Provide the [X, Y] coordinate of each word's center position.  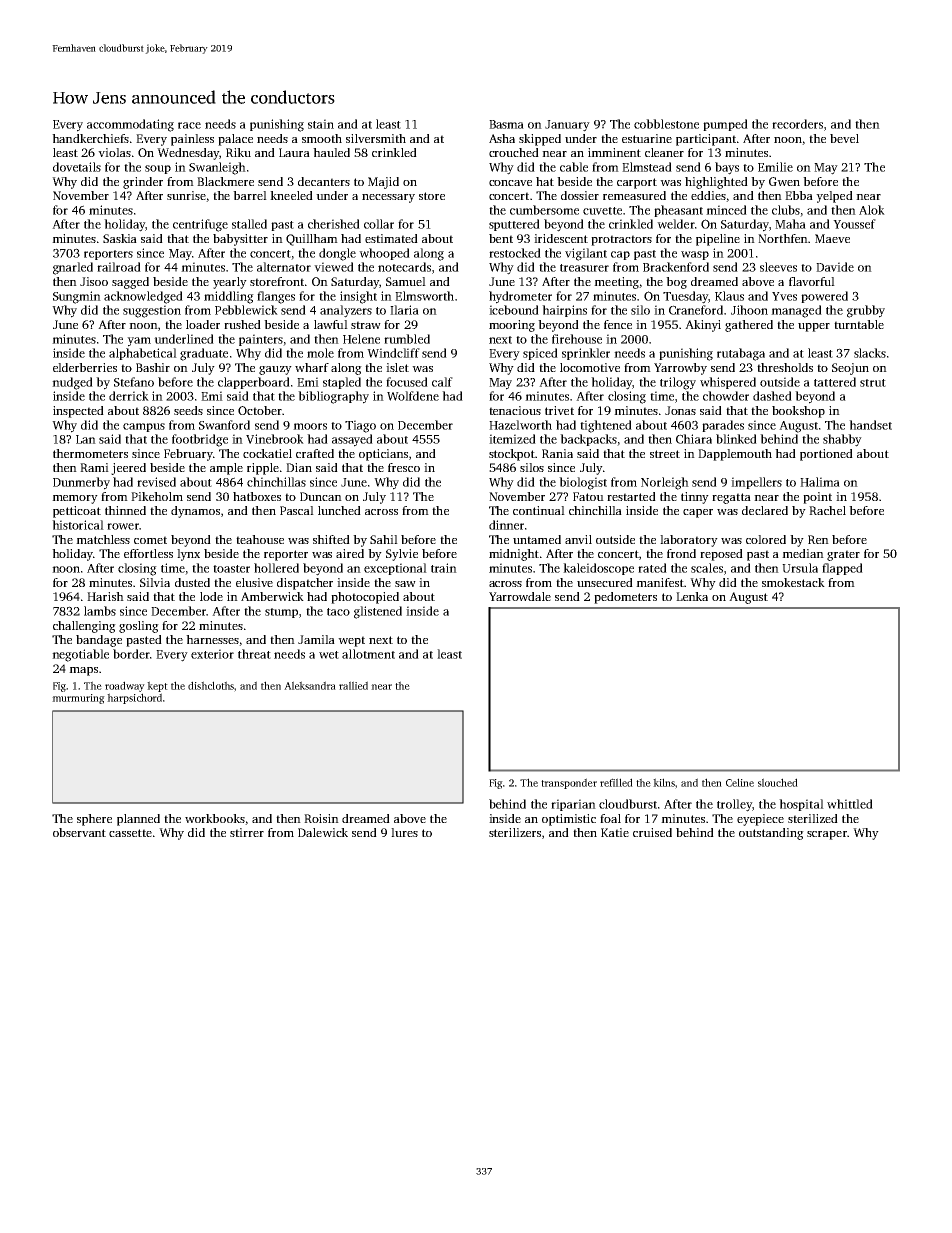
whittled [850, 804]
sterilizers [515, 832]
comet [150, 540]
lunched [339, 510]
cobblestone [666, 124]
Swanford [224, 425]
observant [79, 832]
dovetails [77, 167]
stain [321, 124]
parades [723, 426]
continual [539, 510]
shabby [842, 440]
